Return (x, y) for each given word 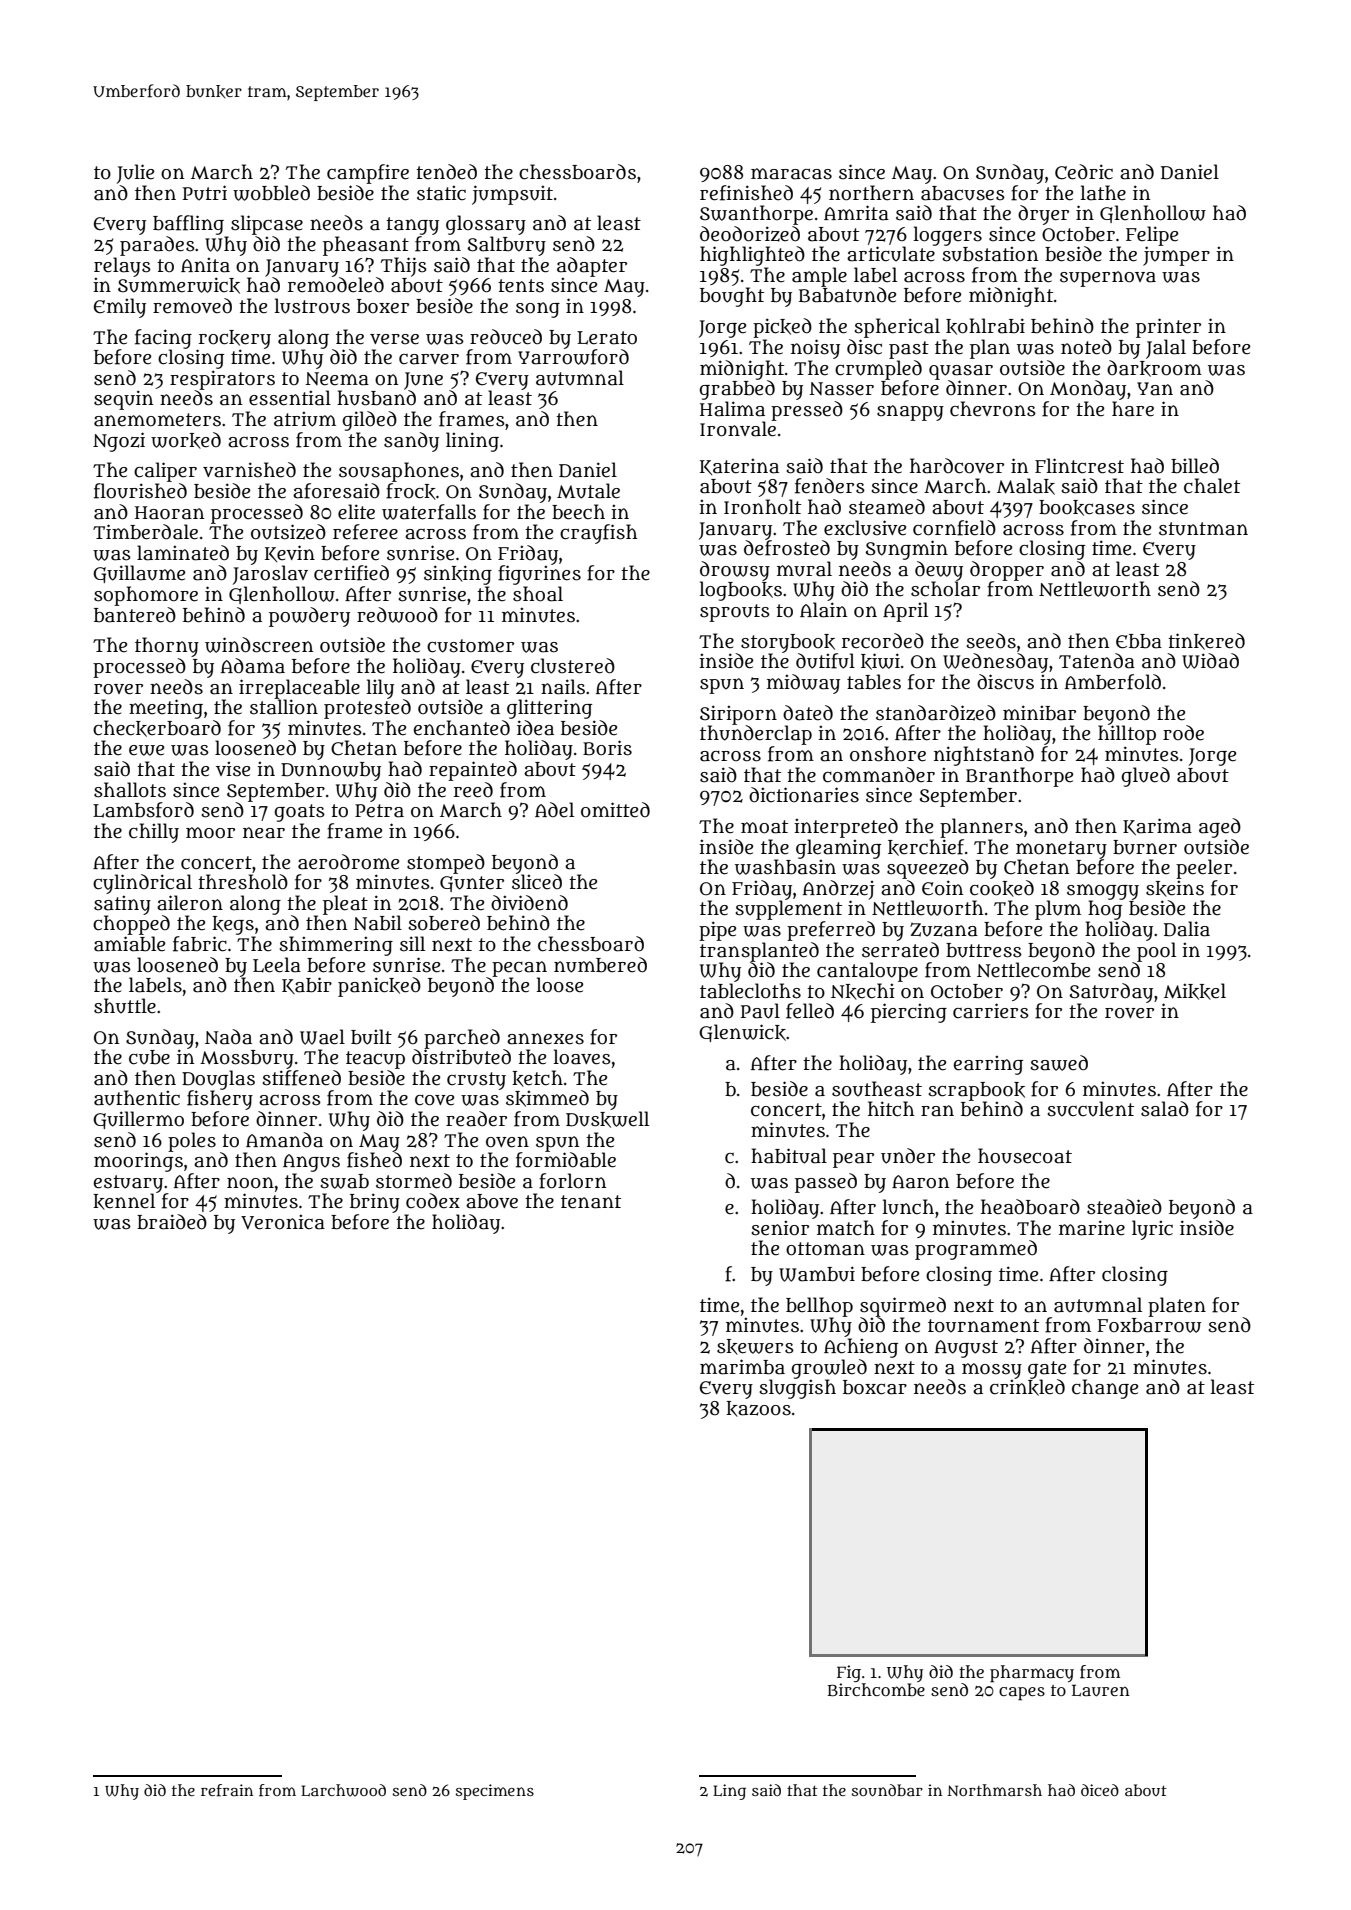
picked (782, 328)
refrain (227, 1790)
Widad (1210, 661)
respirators (222, 380)
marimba (742, 1367)
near (264, 833)
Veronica (283, 1222)
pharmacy (1032, 1674)
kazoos (758, 1409)
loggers (948, 236)
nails (563, 687)
